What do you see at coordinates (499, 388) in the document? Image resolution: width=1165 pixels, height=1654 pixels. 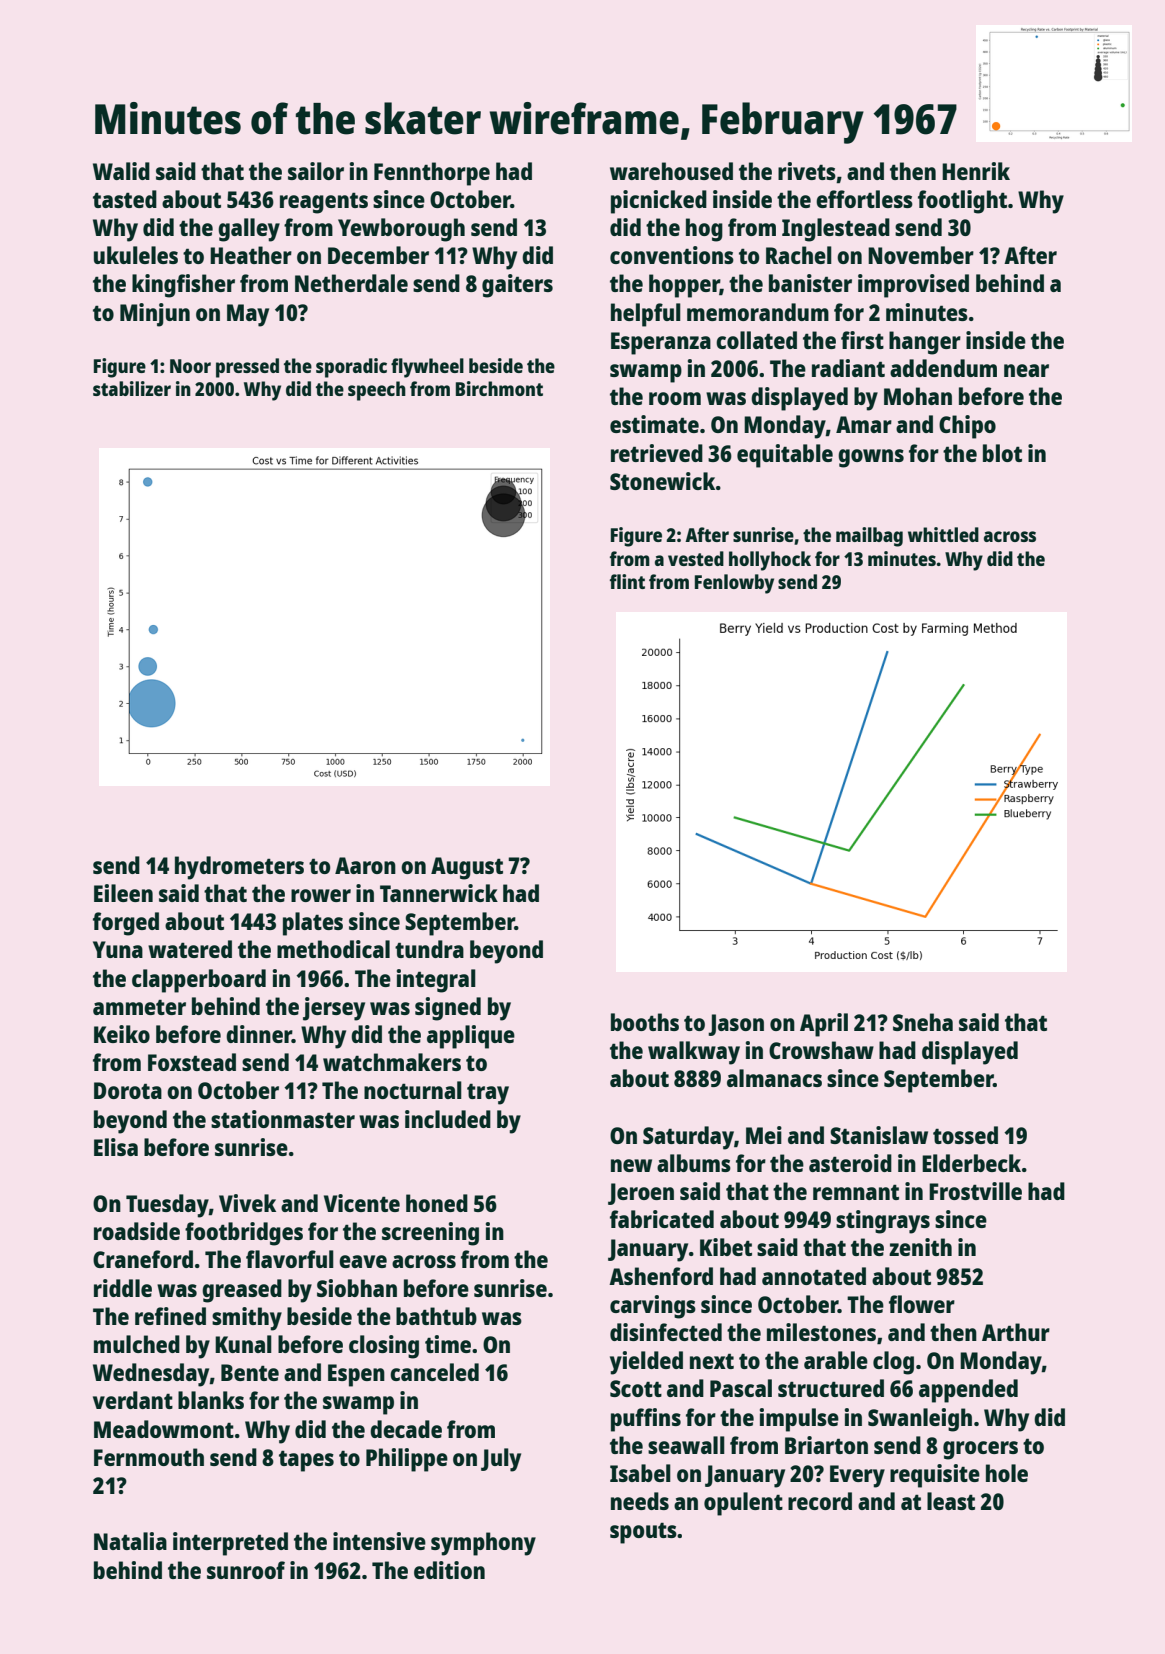 I see `Birchmont` at bounding box center [499, 388].
